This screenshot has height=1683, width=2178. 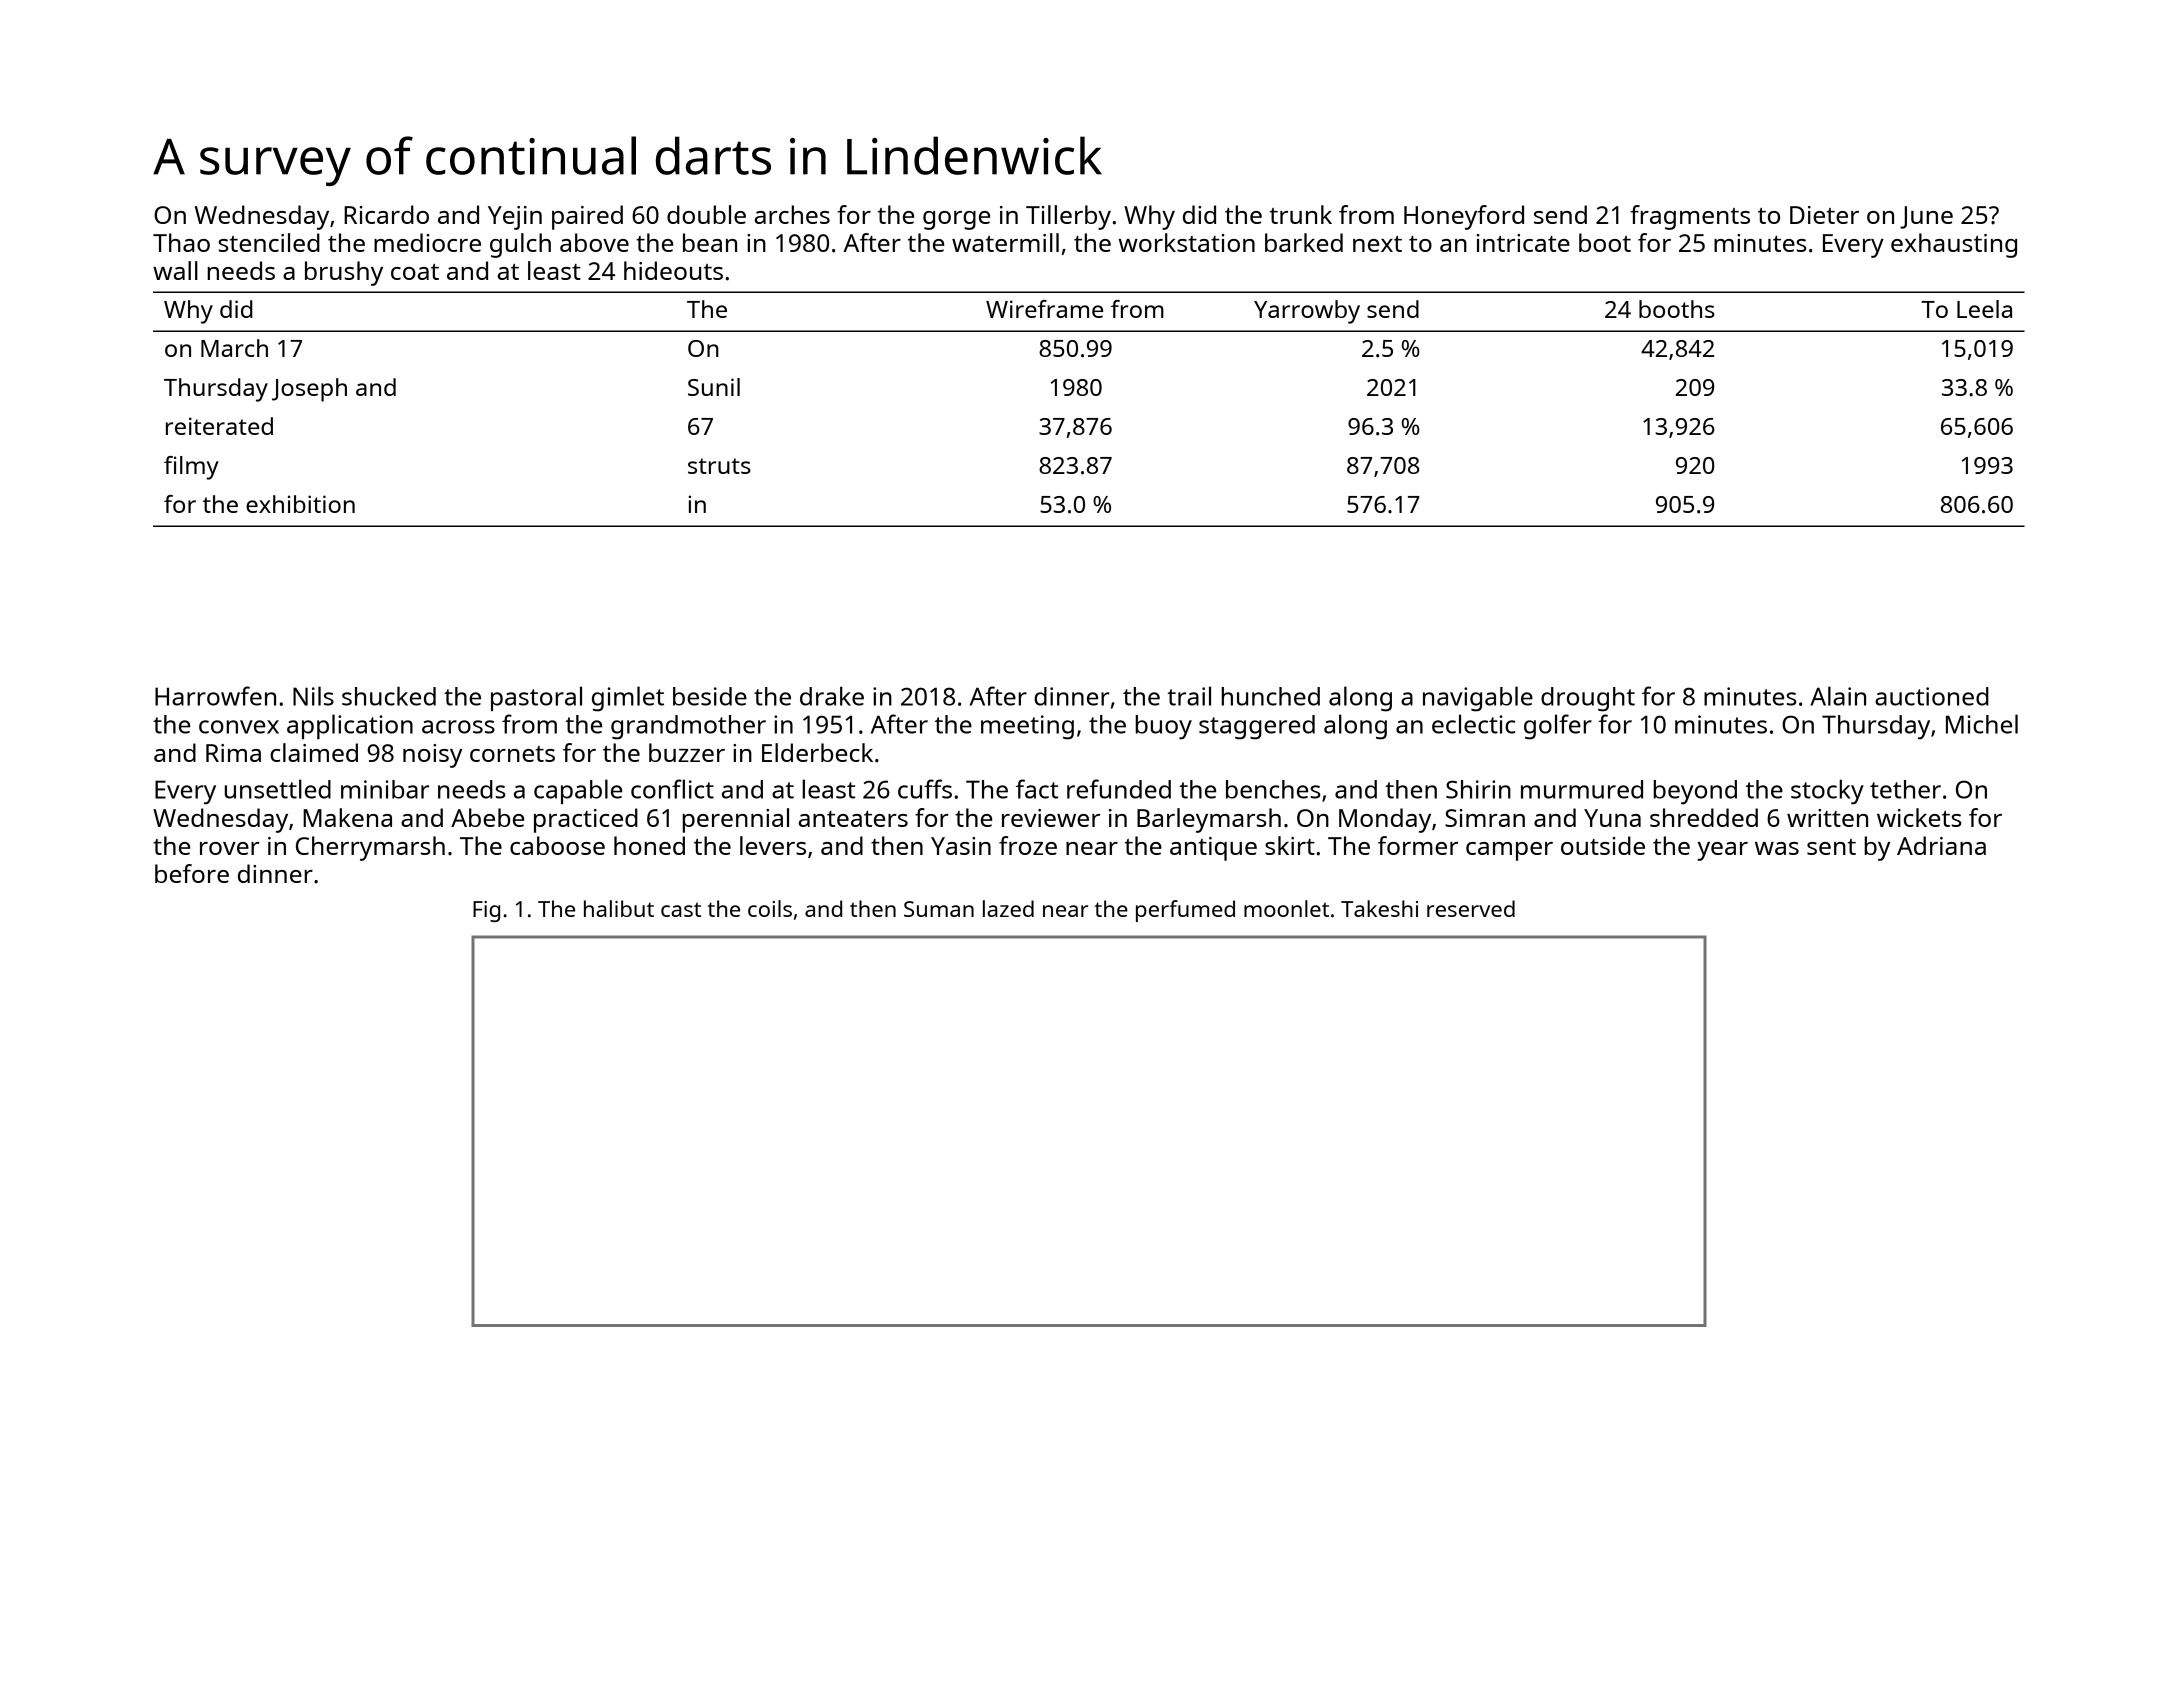 What do you see at coordinates (234, 348) in the screenshot?
I see `March` at bounding box center [234, 348].
